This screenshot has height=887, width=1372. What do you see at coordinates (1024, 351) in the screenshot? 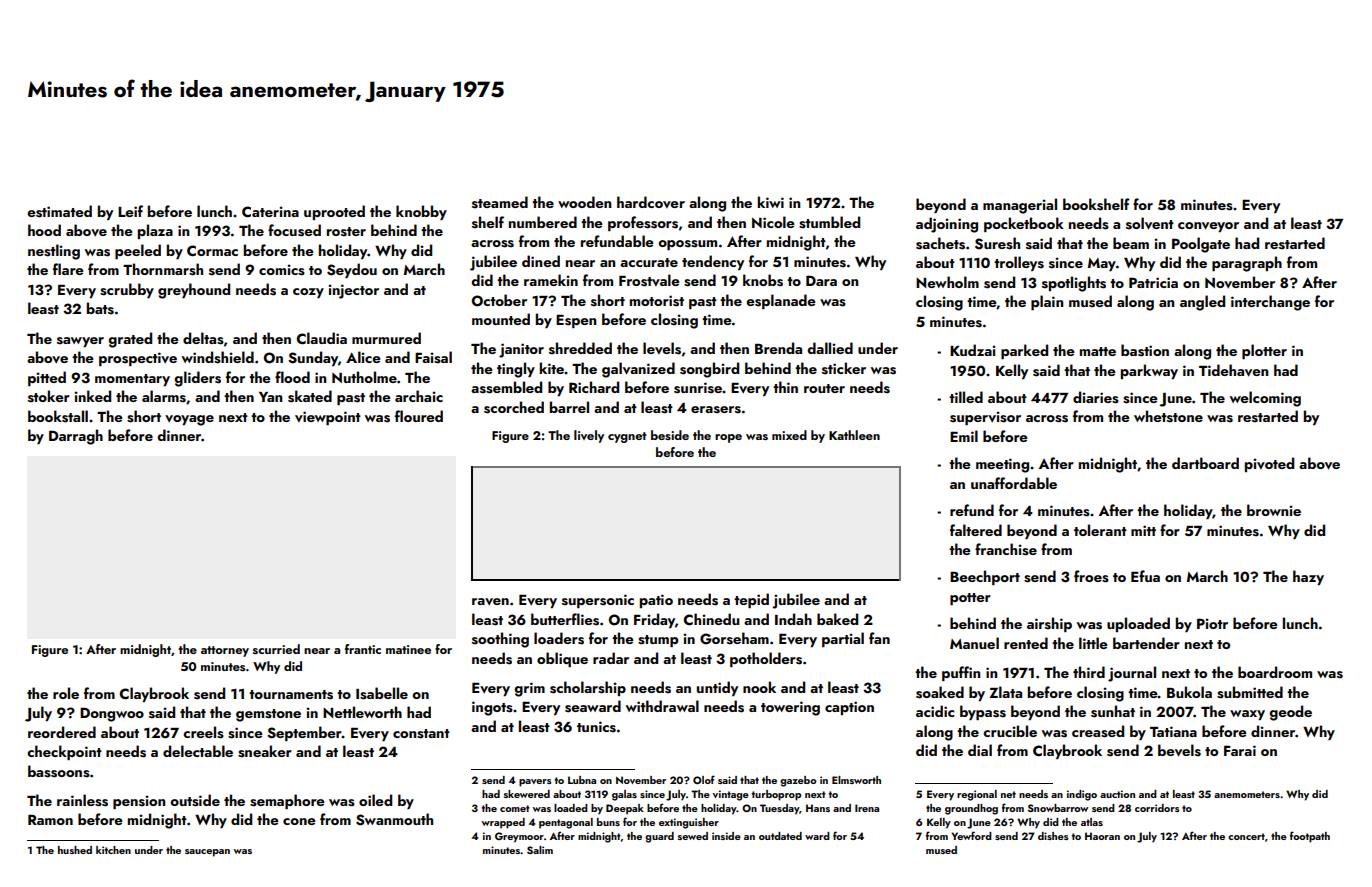
I see `parked` at bounding box center [1024, 351].
